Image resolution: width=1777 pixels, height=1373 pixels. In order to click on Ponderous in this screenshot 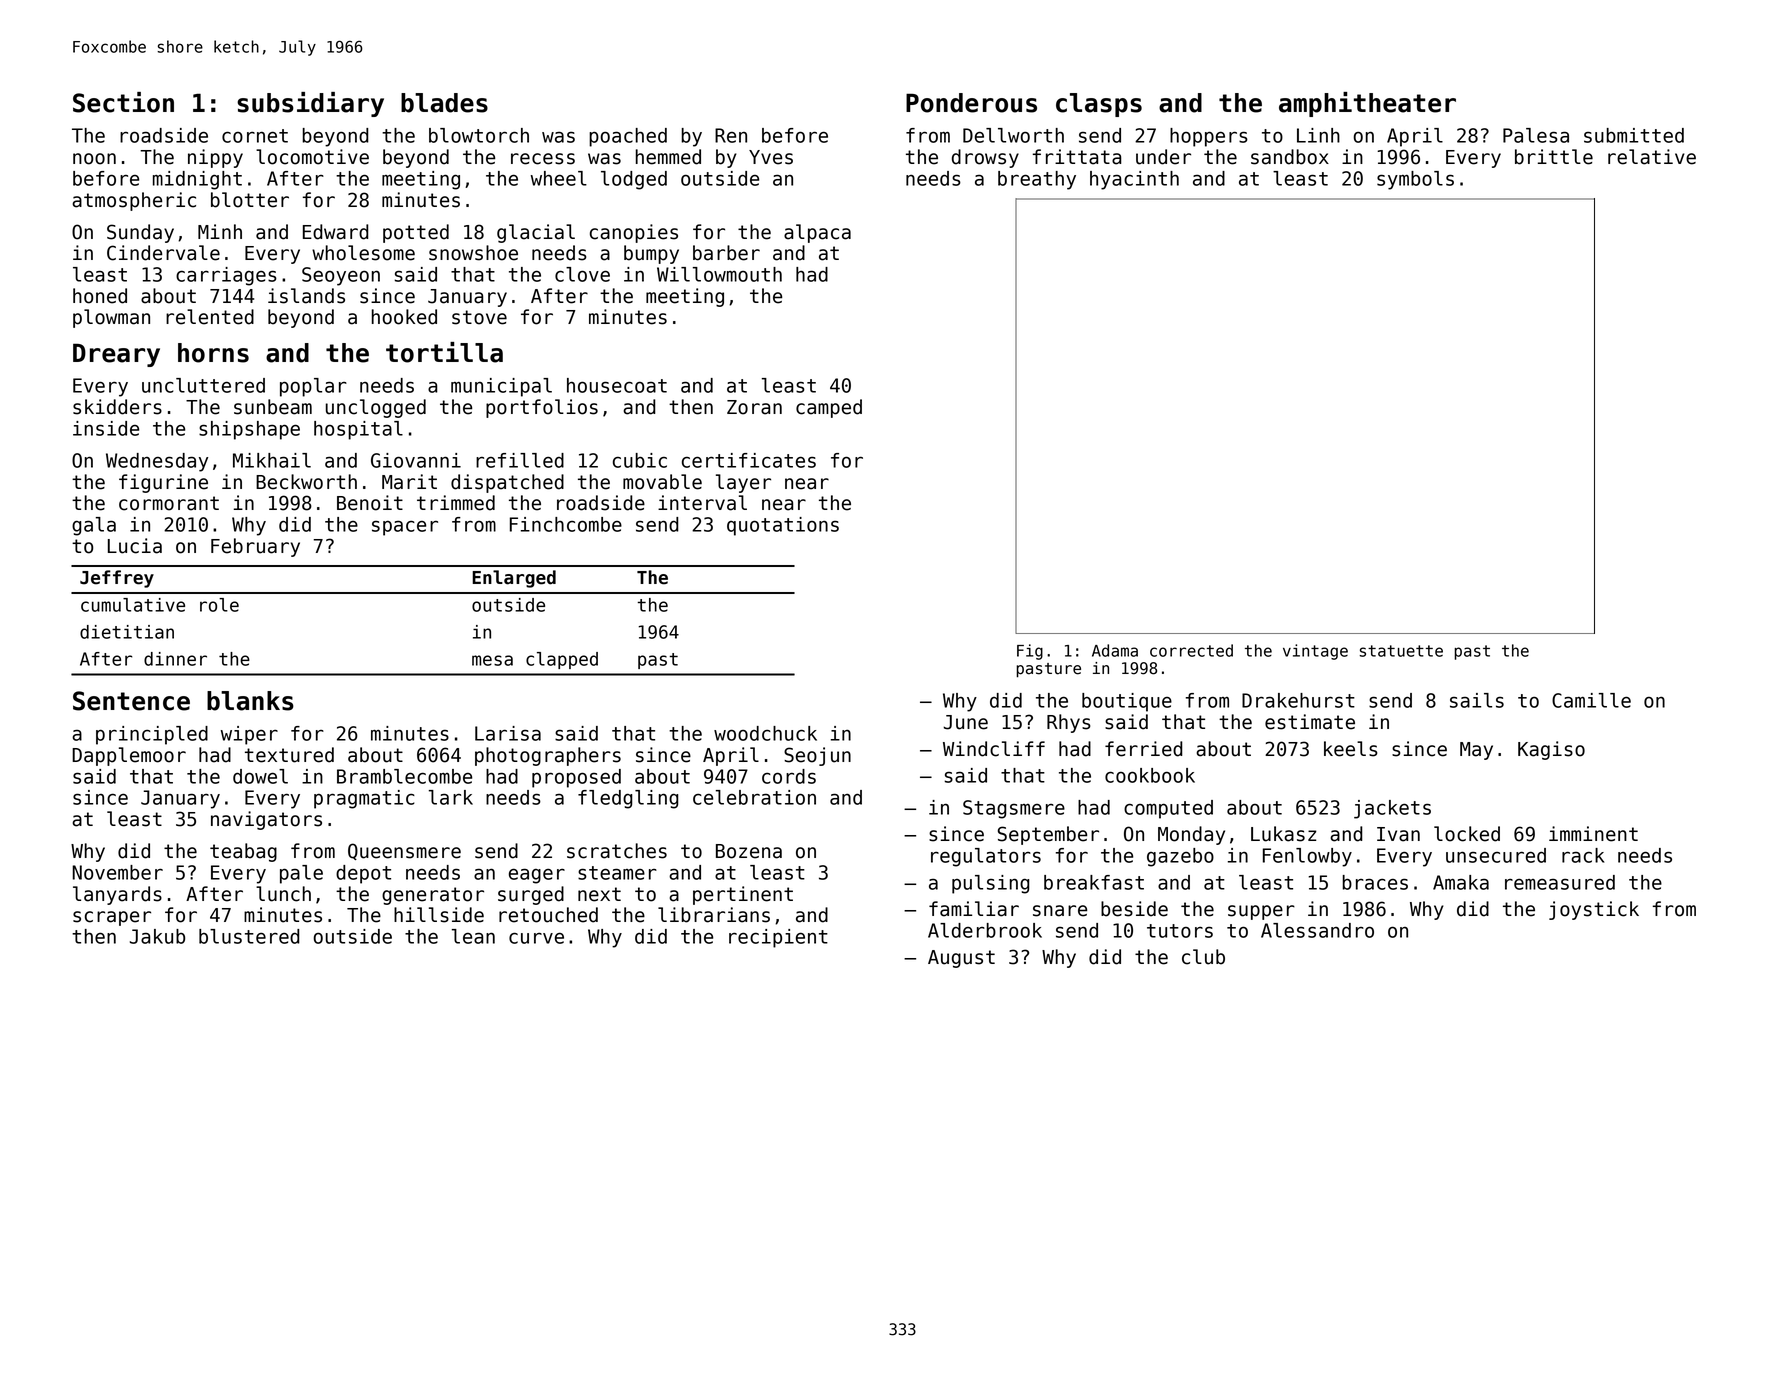, I will do `click(971, 103)`.
